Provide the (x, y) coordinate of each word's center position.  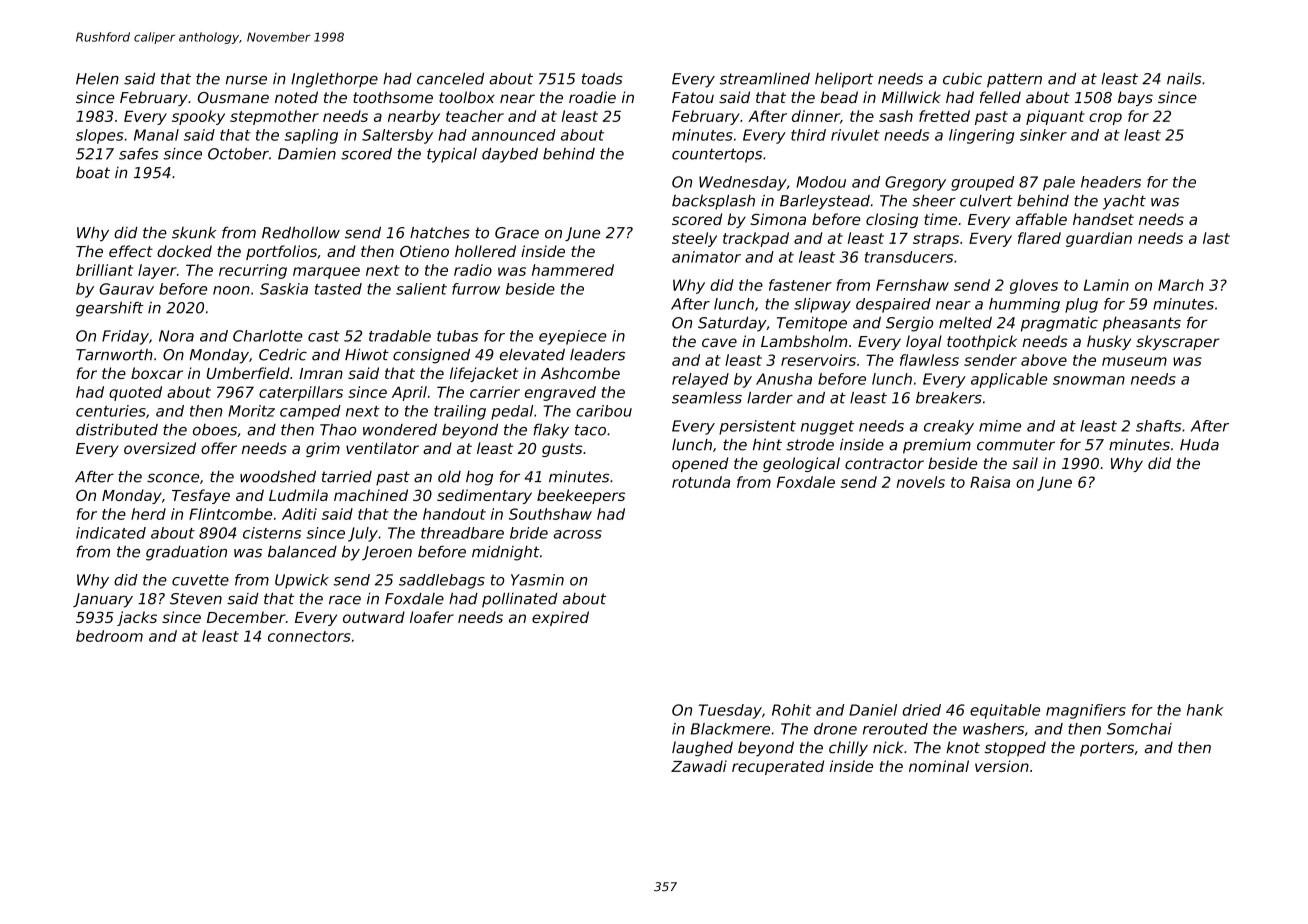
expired (560, 618)
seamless (707, 398)
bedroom (109, 636)
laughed (702, 749)
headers (1111, 182)
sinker (1043, 135)
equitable (1005, 711)
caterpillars (301, 393)
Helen (97, 79)
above (1044, 360)
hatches (440, 232)
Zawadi (699, 766)
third (808, 135)
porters (1107, 749)
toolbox (467, 97)
